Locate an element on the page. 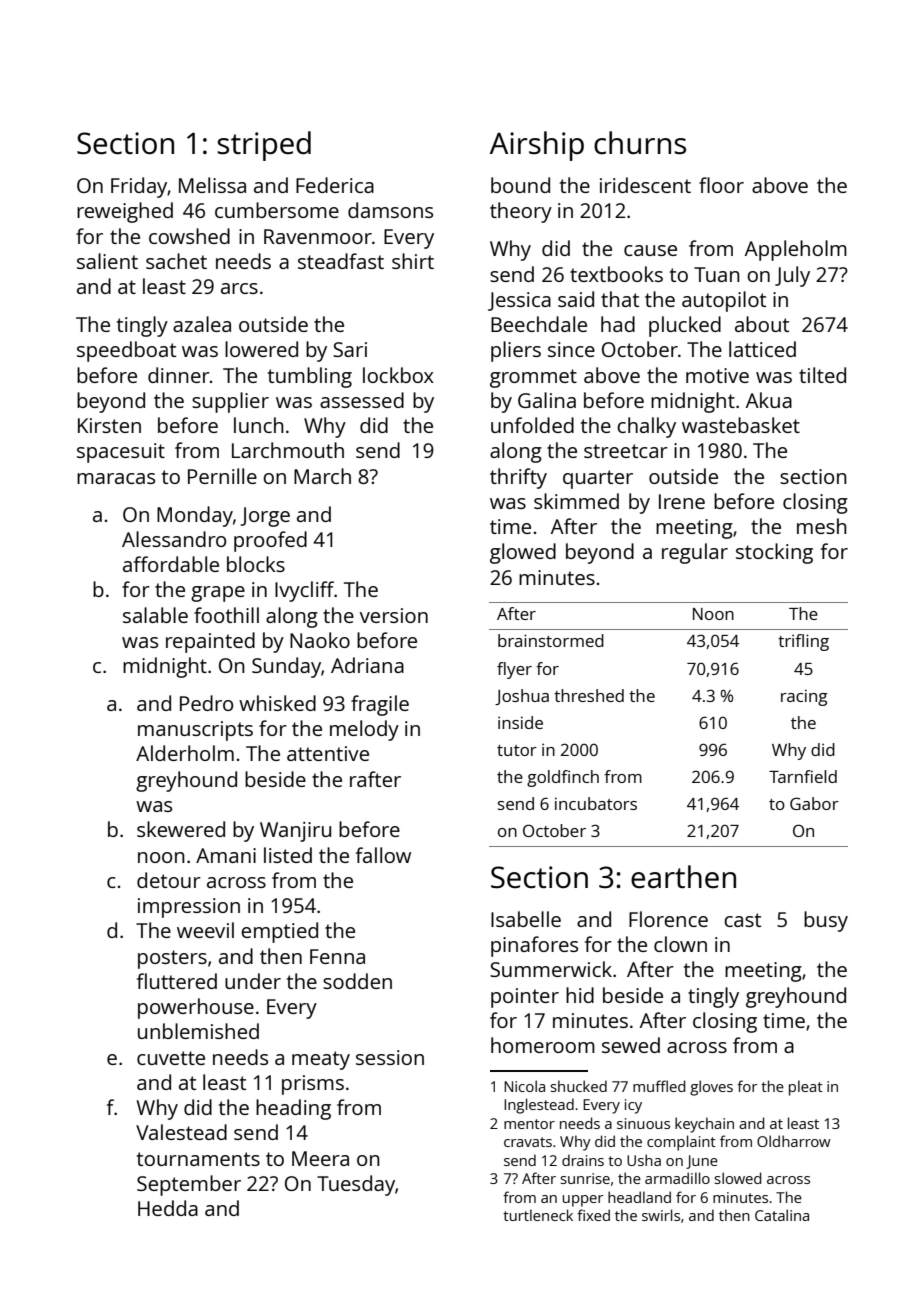 Image resolution: width=924 pixels, height=1311 pixels. unfolded is located at coordinates (532, 425).
